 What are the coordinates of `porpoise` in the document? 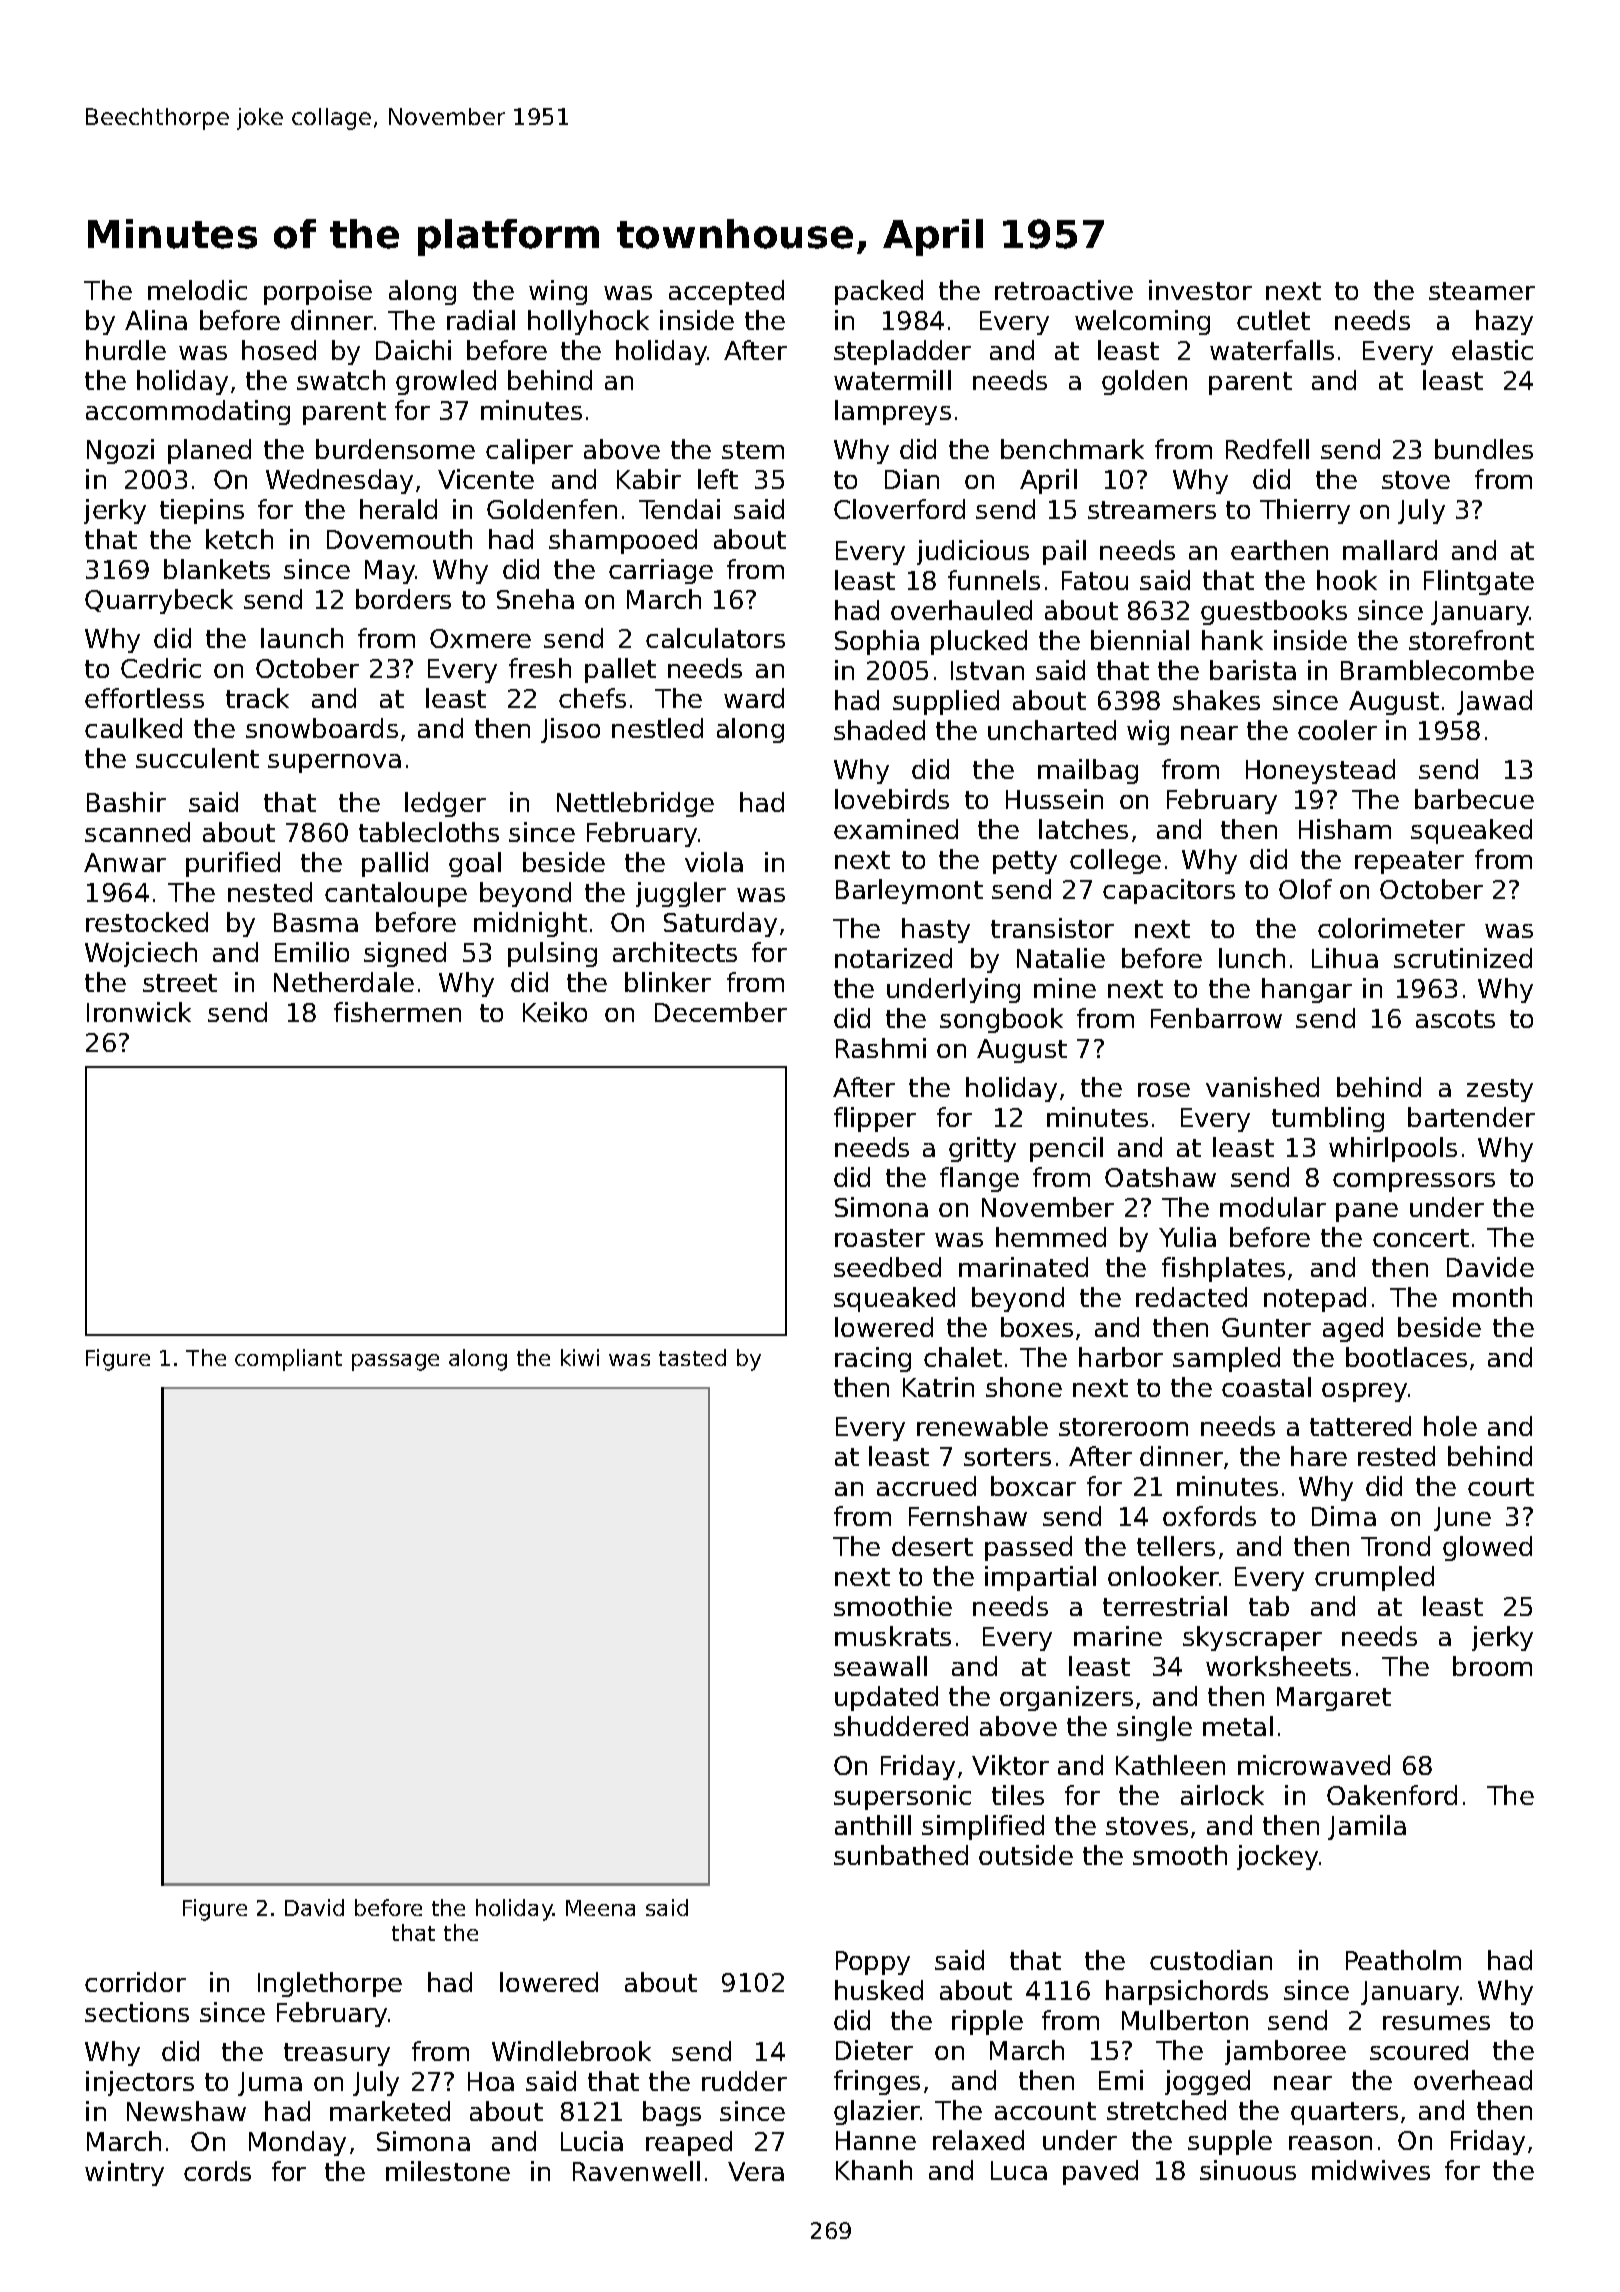 It's located at (318, 292).
